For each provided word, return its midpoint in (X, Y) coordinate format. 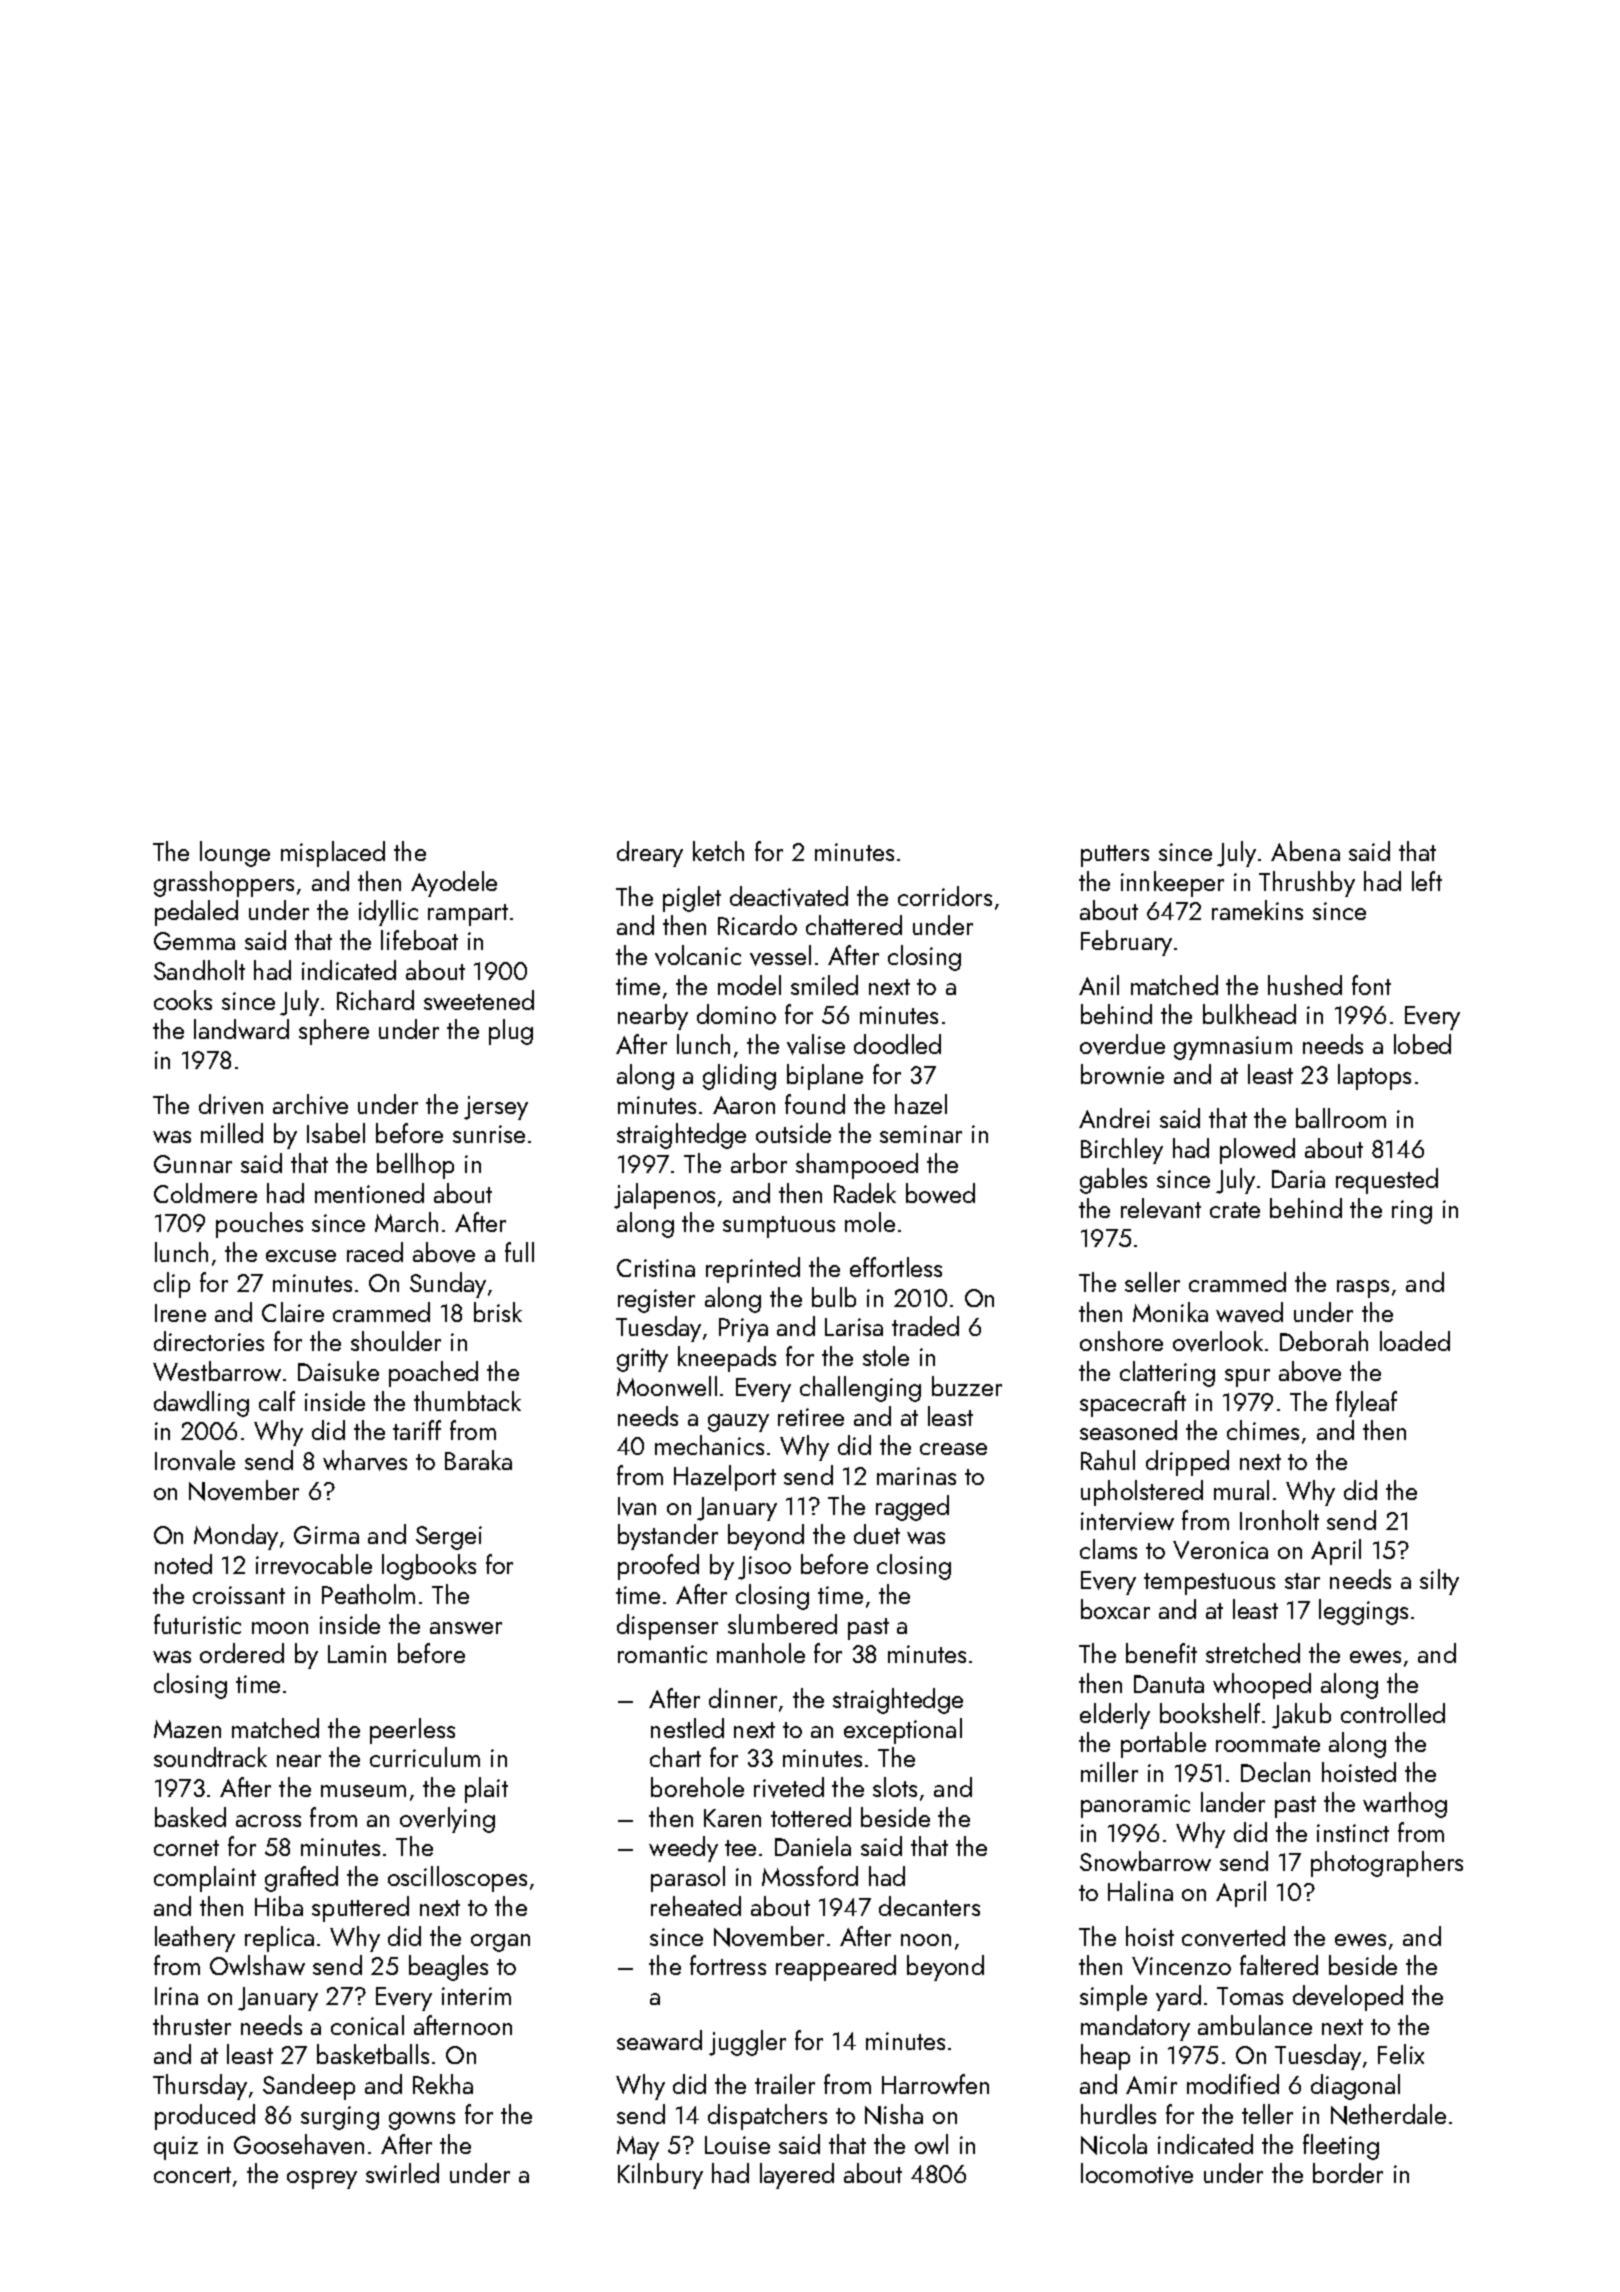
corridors (945, 896)
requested (1387, 1181)
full (519, 1252)
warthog (1405, 1805)
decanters (929, 1906)
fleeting (1341, 2147)
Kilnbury (660, 2176)
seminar (921, 1134)
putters (1115, 856)
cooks (183, 1000)
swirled (402, 2173)
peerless (412, 1731)
